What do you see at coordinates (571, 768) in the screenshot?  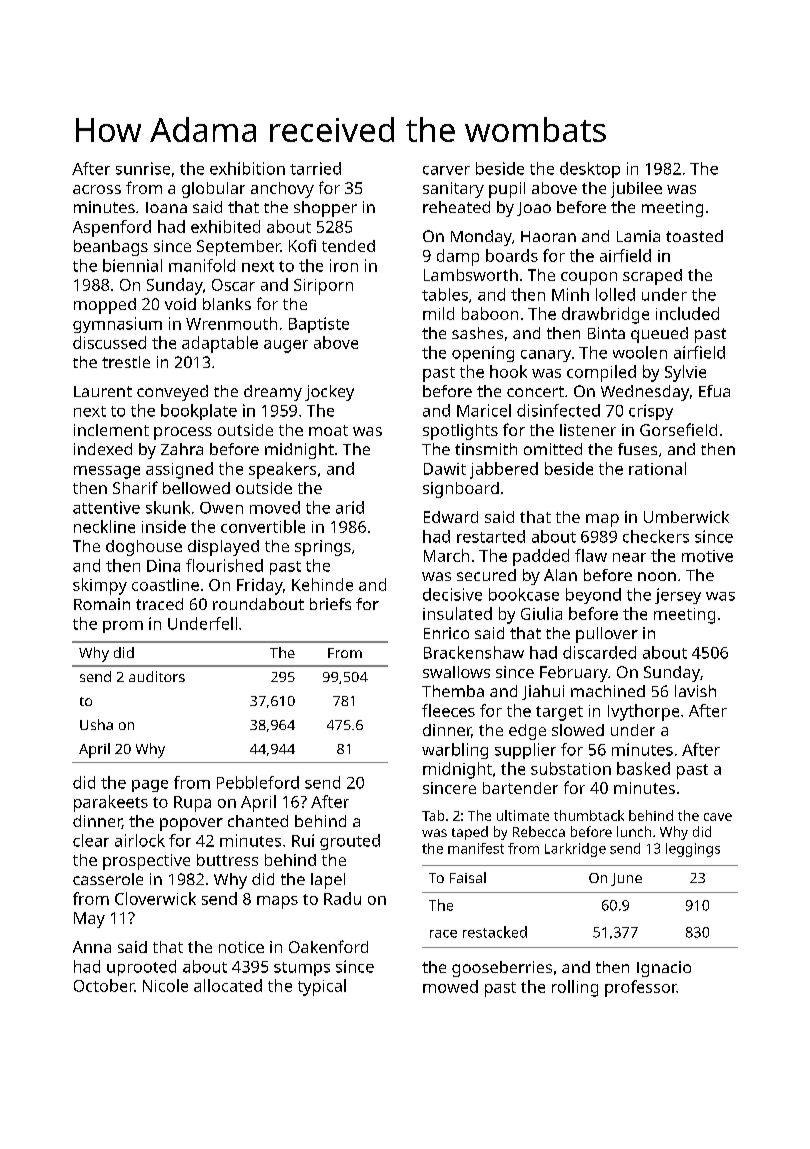 I see `substation` at bounding box center [571, 768].
